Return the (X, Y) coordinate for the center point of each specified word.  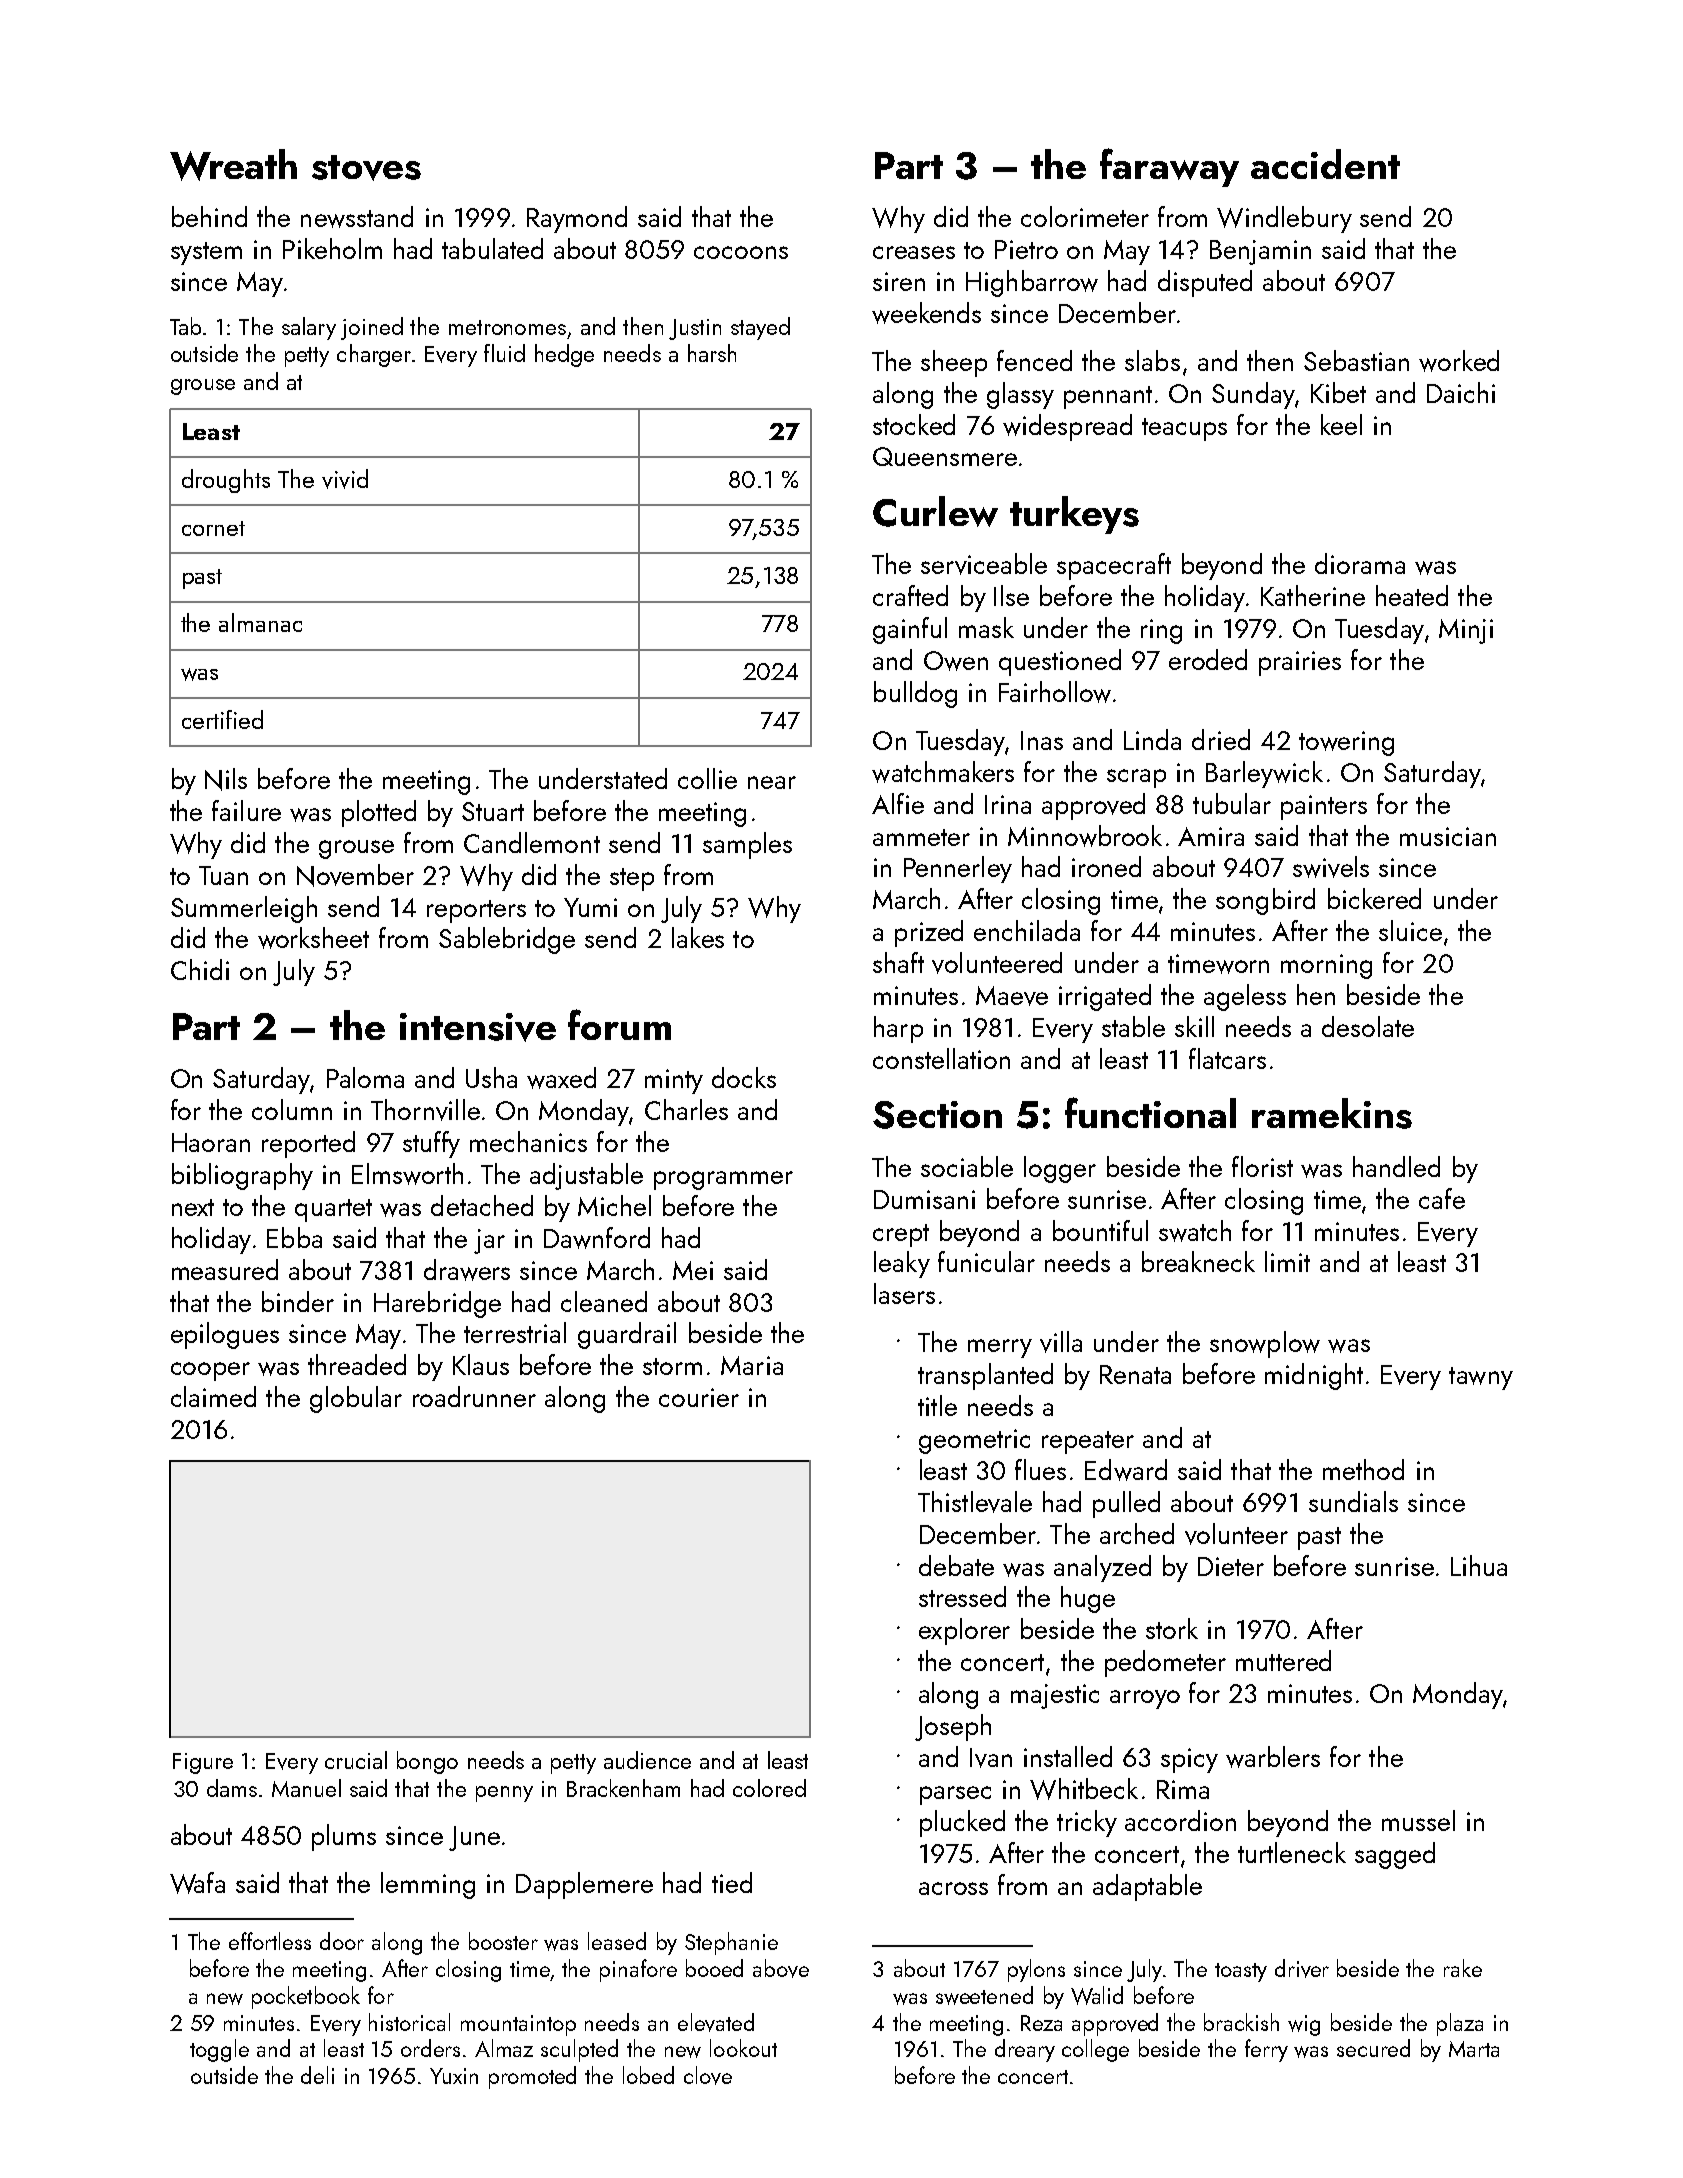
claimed (213, 1396)
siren (899, 281)
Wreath (233, 165)
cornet (213, 528)
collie (707, 778)
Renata (1135, 1374)
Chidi (200, 969)
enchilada (1027, 930)
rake (1463, 1968)
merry (1000, 1348)
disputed (1205, 283)
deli (317, 2075)
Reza (1041, 2023)
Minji (1466, 631)
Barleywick (1264, 774)
